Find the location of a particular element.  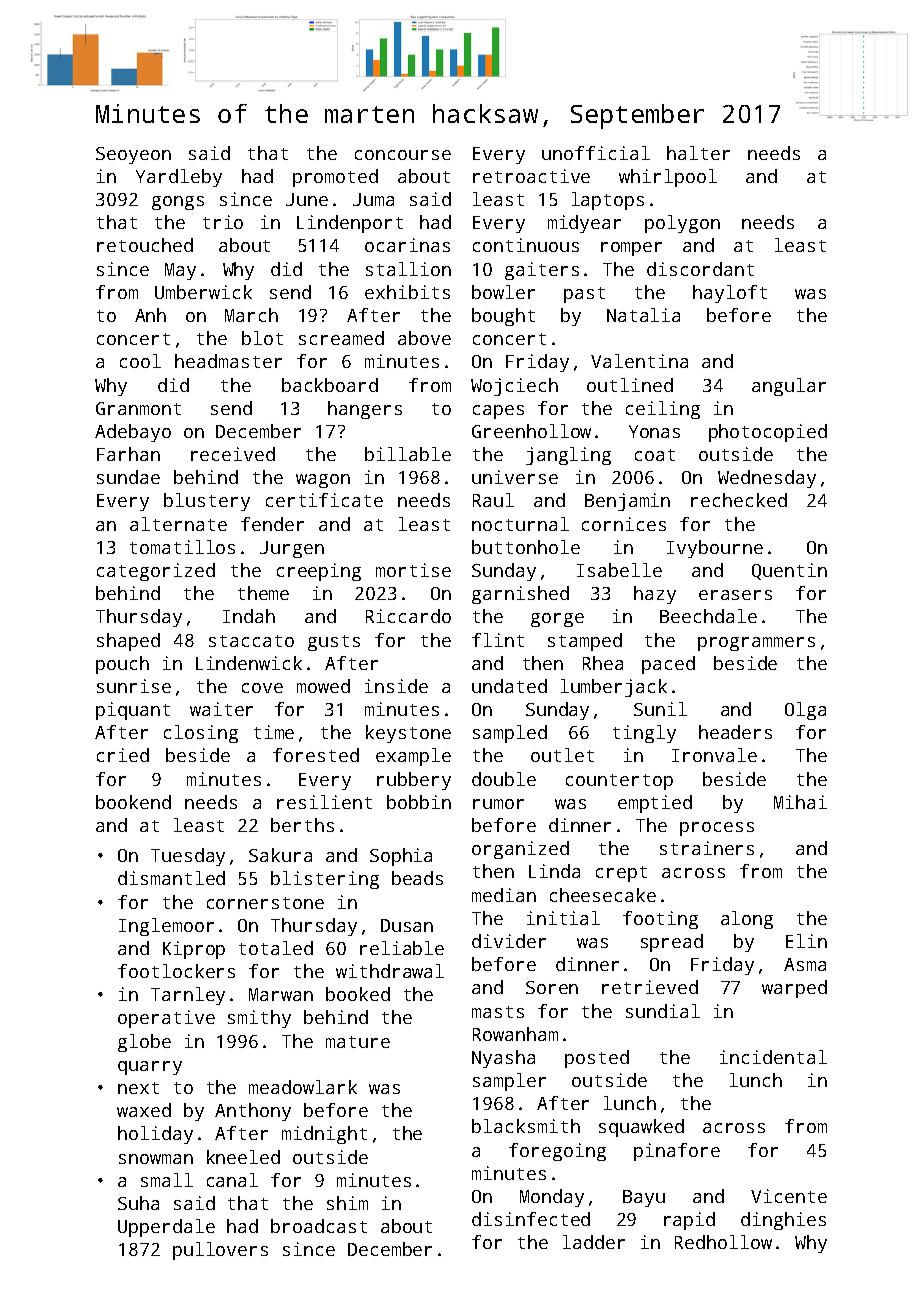

shim is located at coordinates (347, 1203).
